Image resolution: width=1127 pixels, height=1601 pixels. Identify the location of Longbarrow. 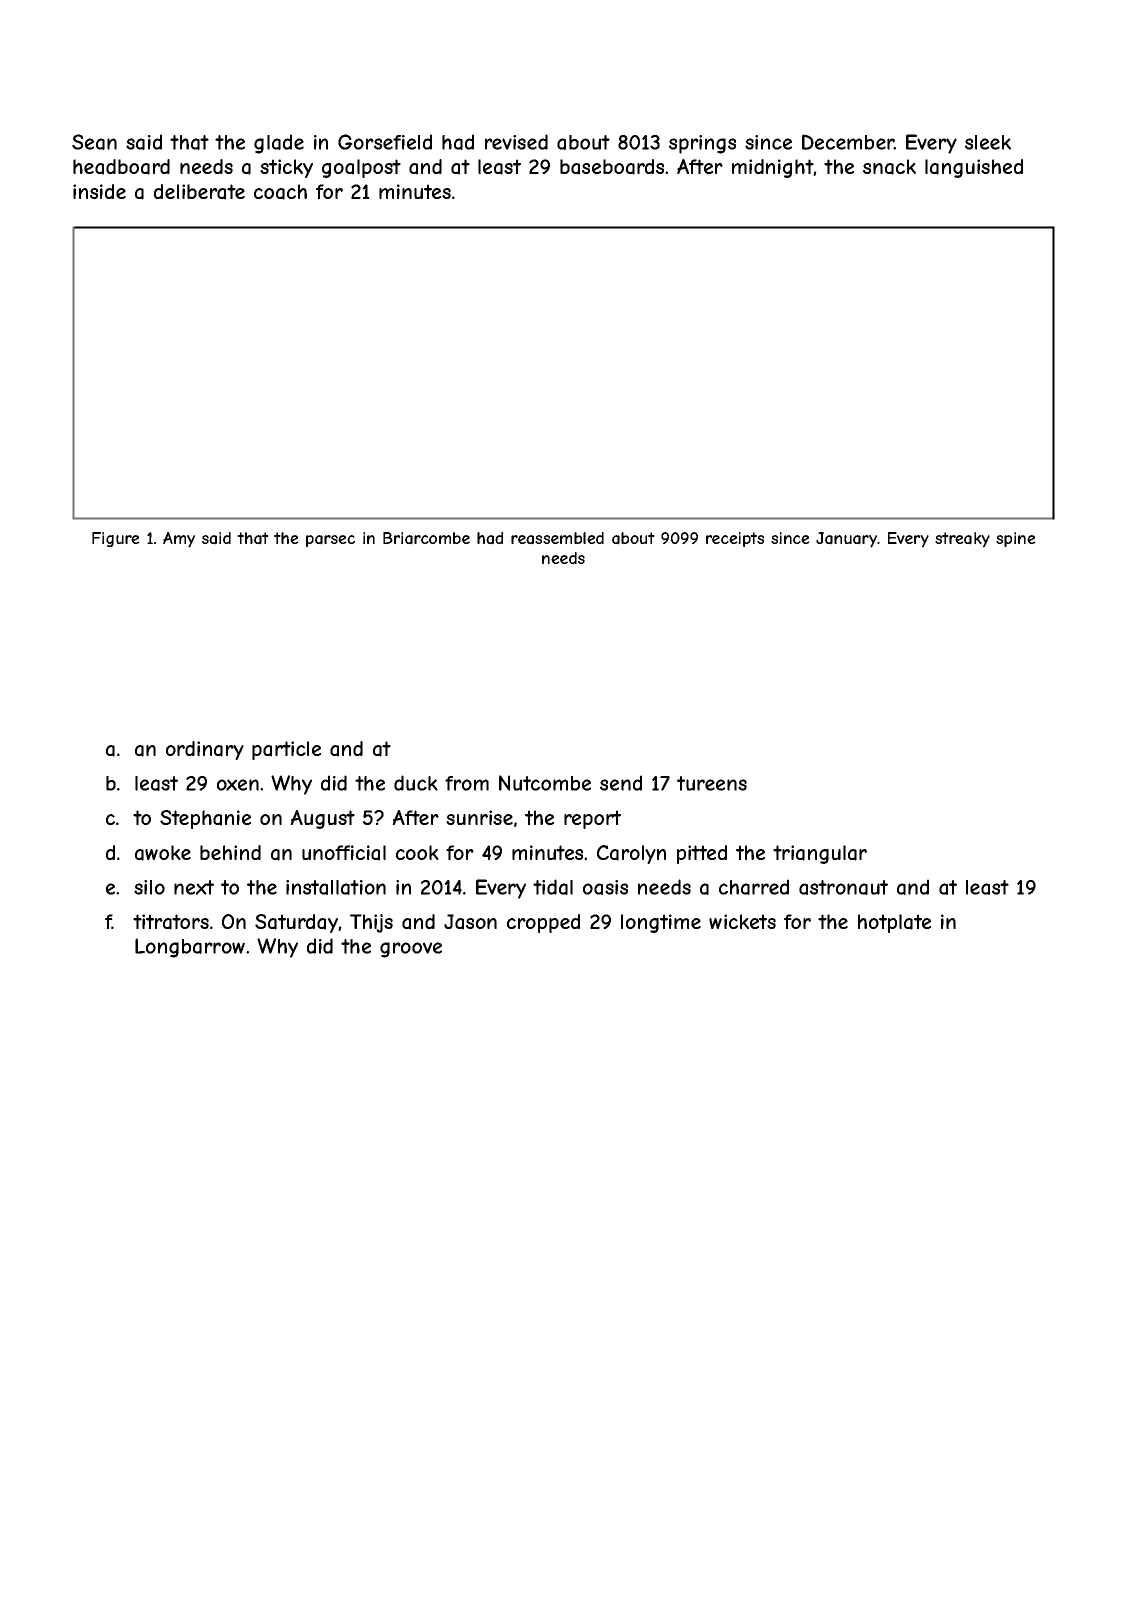
(190, 948).
